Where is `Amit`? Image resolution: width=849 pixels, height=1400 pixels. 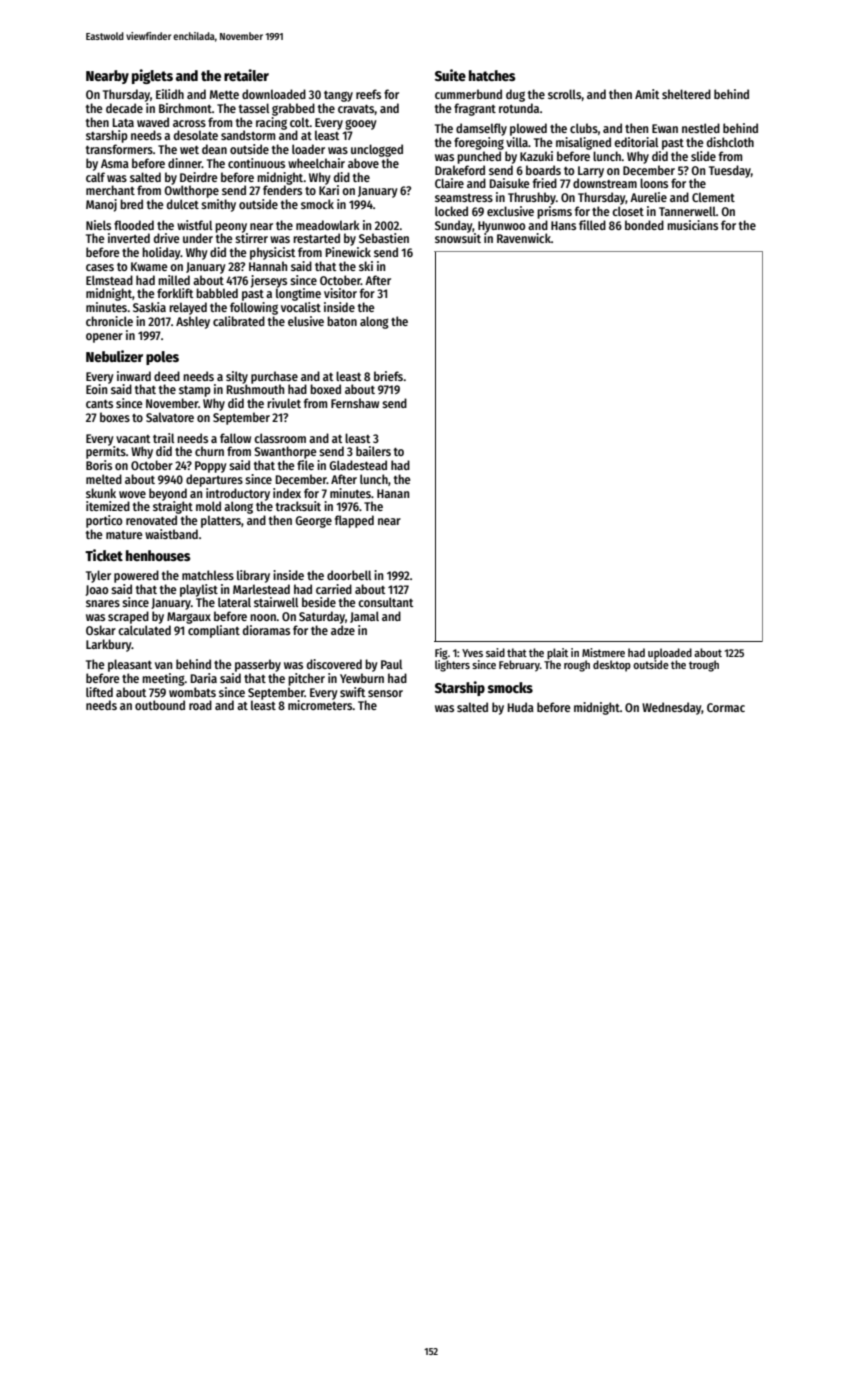 Amit is located at coordinates (647, 94).
